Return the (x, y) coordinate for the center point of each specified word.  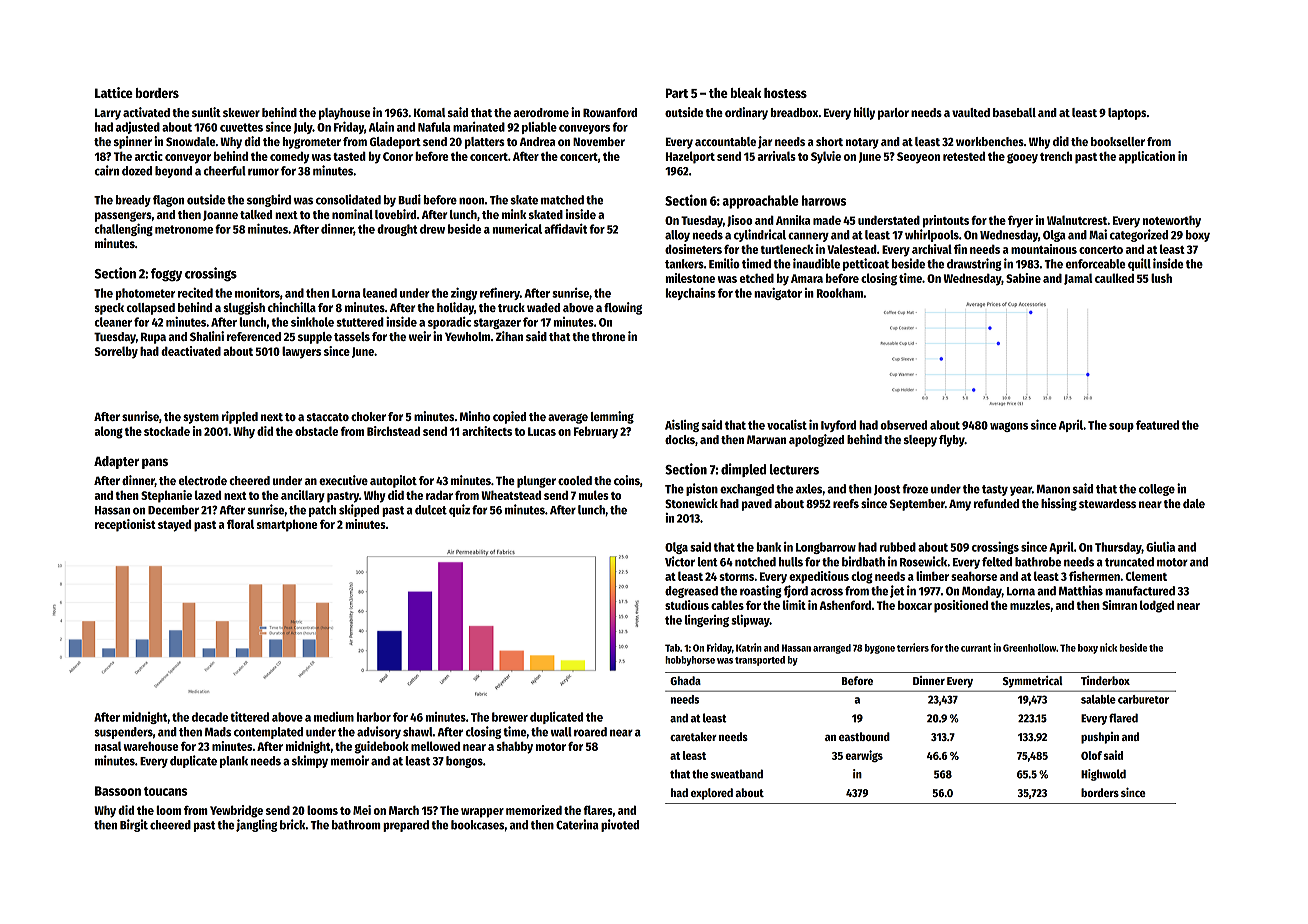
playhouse (344, 114)
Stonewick (691, 503)
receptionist (125, 525)
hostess (785, 93)
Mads (218, 732)
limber (932, 576)
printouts (946, 221)
